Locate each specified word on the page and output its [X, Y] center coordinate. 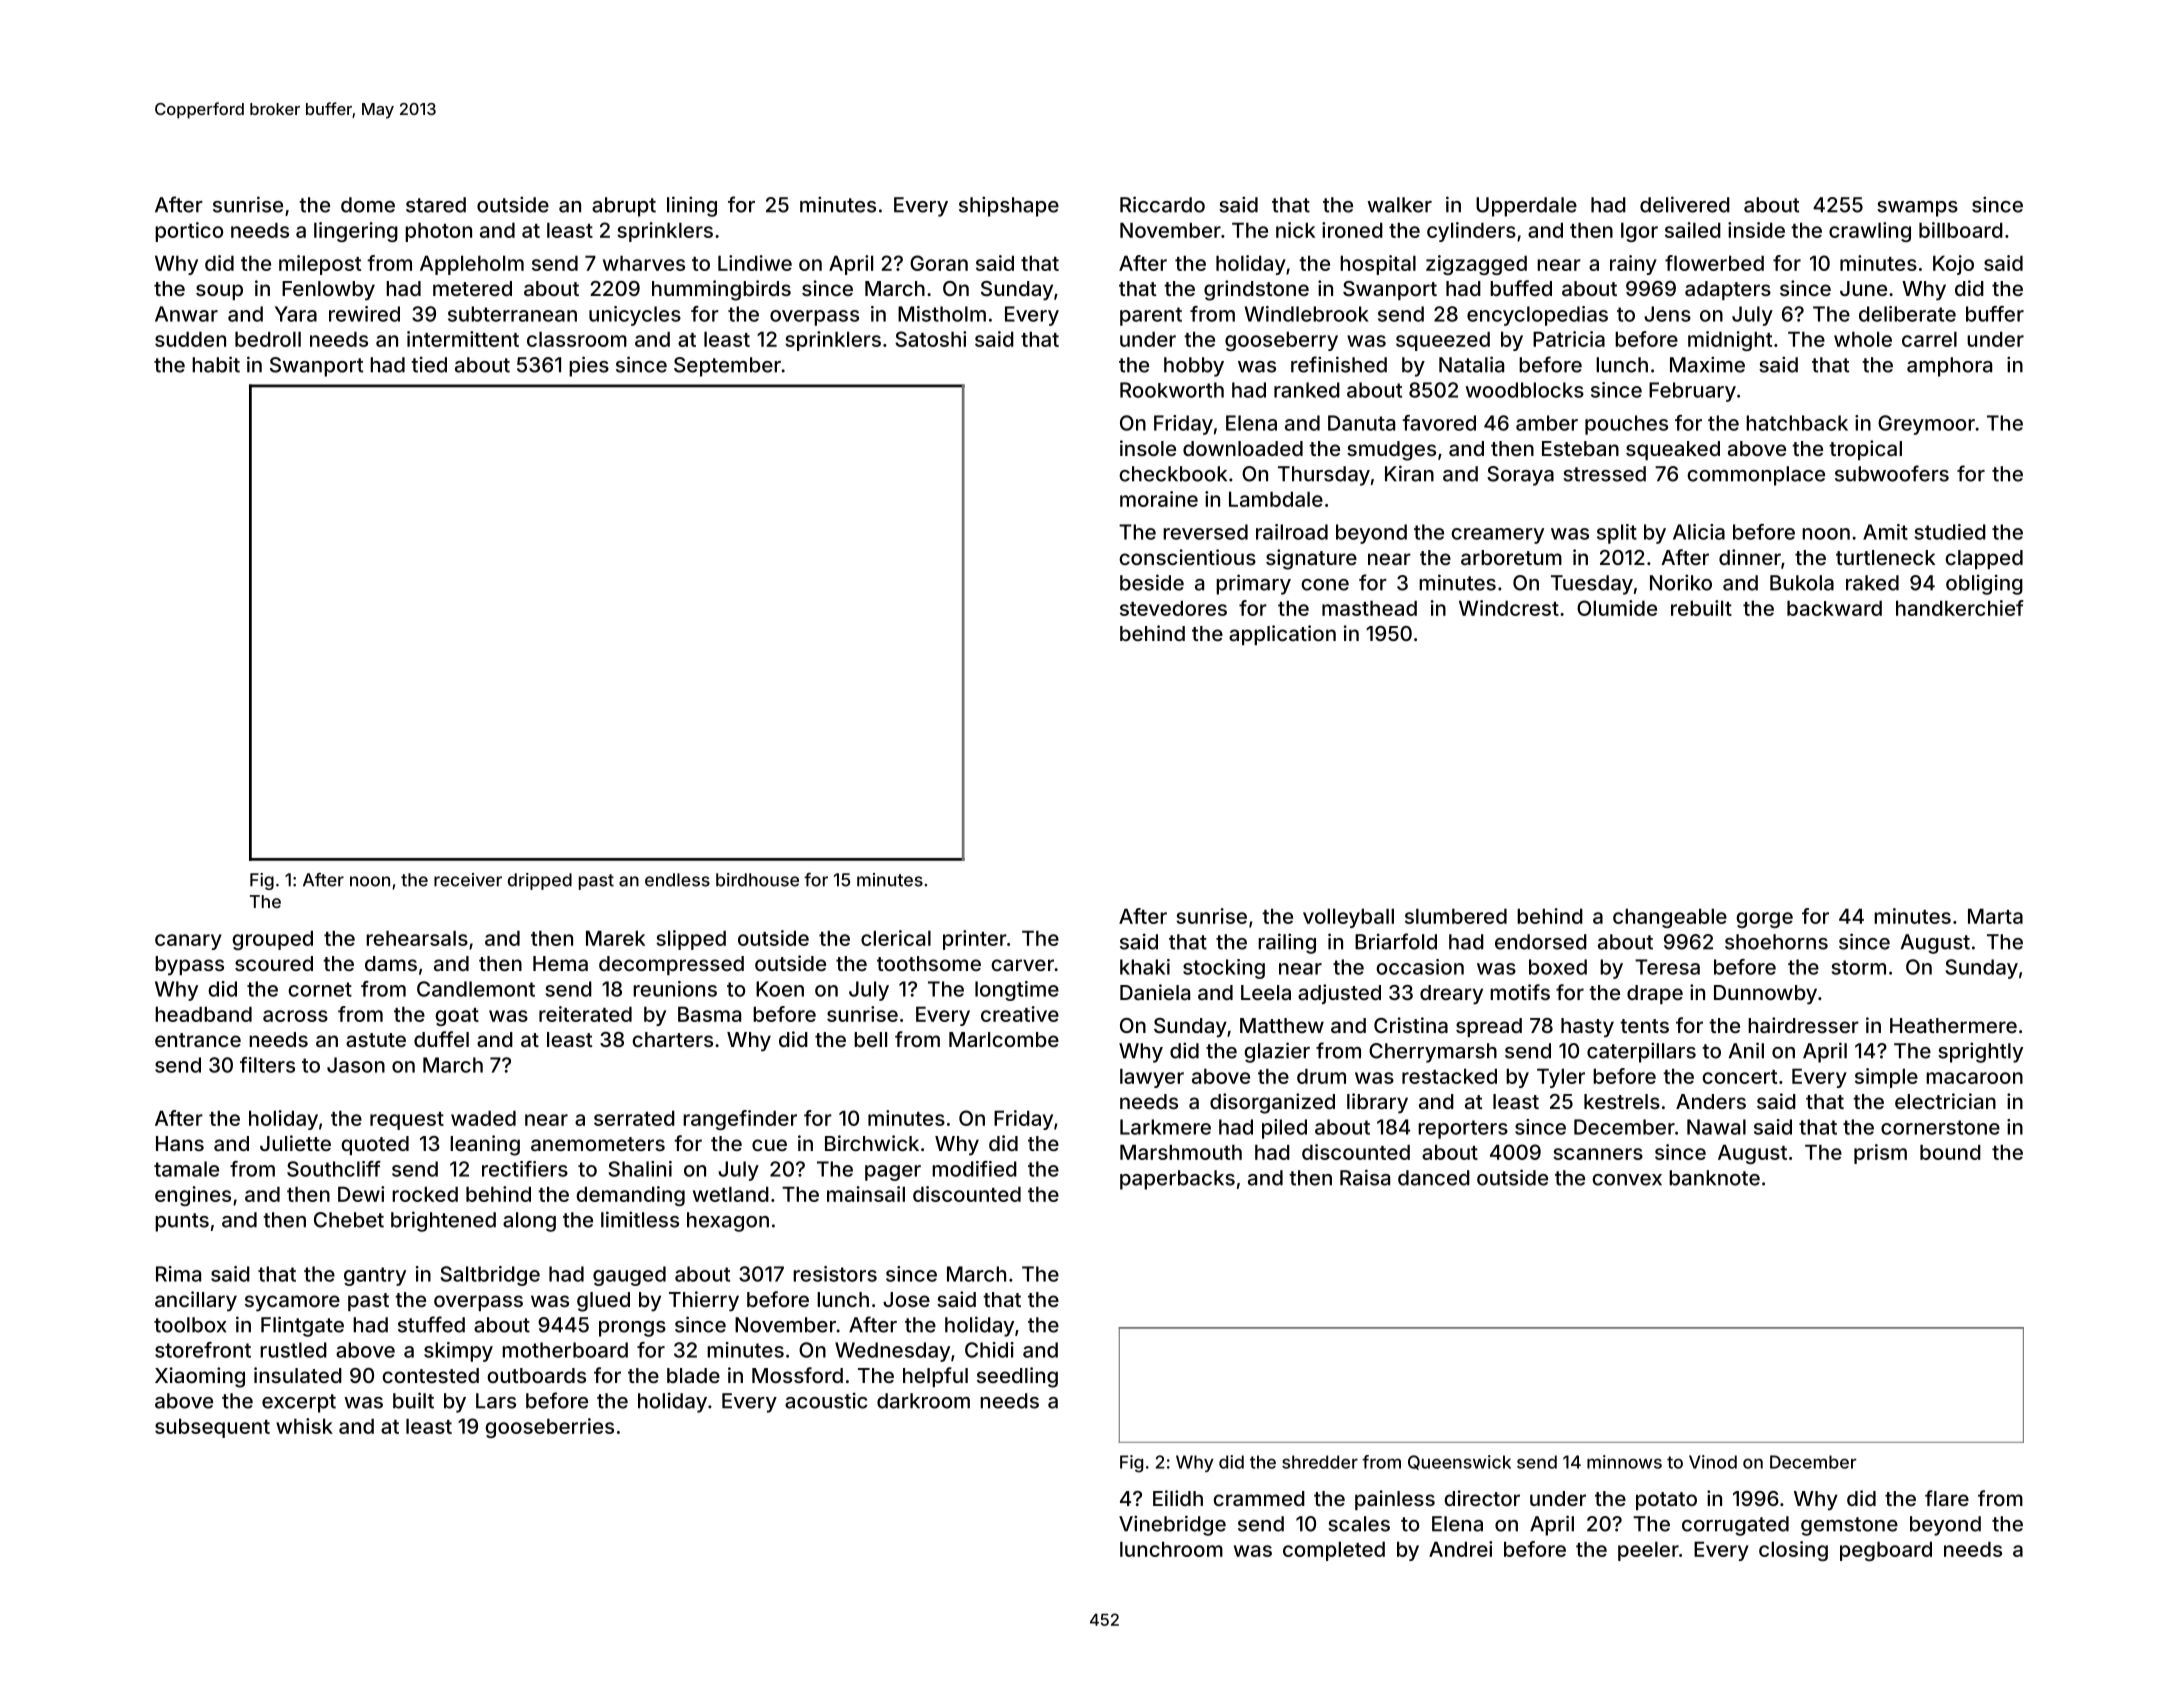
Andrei [1460, 1549]
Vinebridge [1172, 1525]
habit [216, 364]
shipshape [1009, 206]
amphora [1949, 367]
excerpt [299, 1403]
